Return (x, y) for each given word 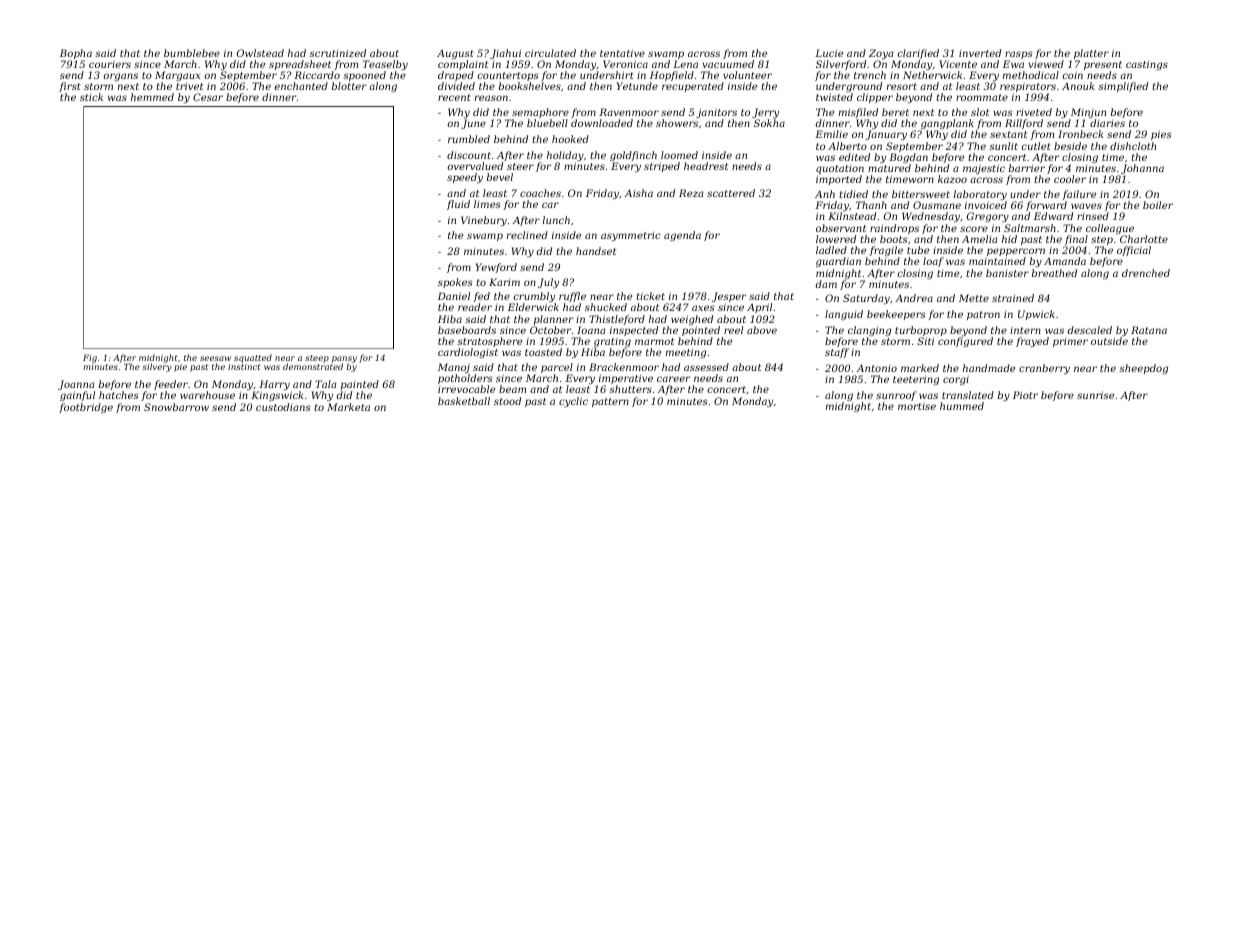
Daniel (454, 296)
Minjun (1088, 113)
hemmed (152, 97)
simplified (1123, 87)
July (548, 283)
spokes (455, 283)
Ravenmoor (629, 112)
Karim (504, 282)
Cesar (208, 97)
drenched (1146, 273)
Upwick (1036, 315)
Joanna (76, 386)
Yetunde (637, 86)
